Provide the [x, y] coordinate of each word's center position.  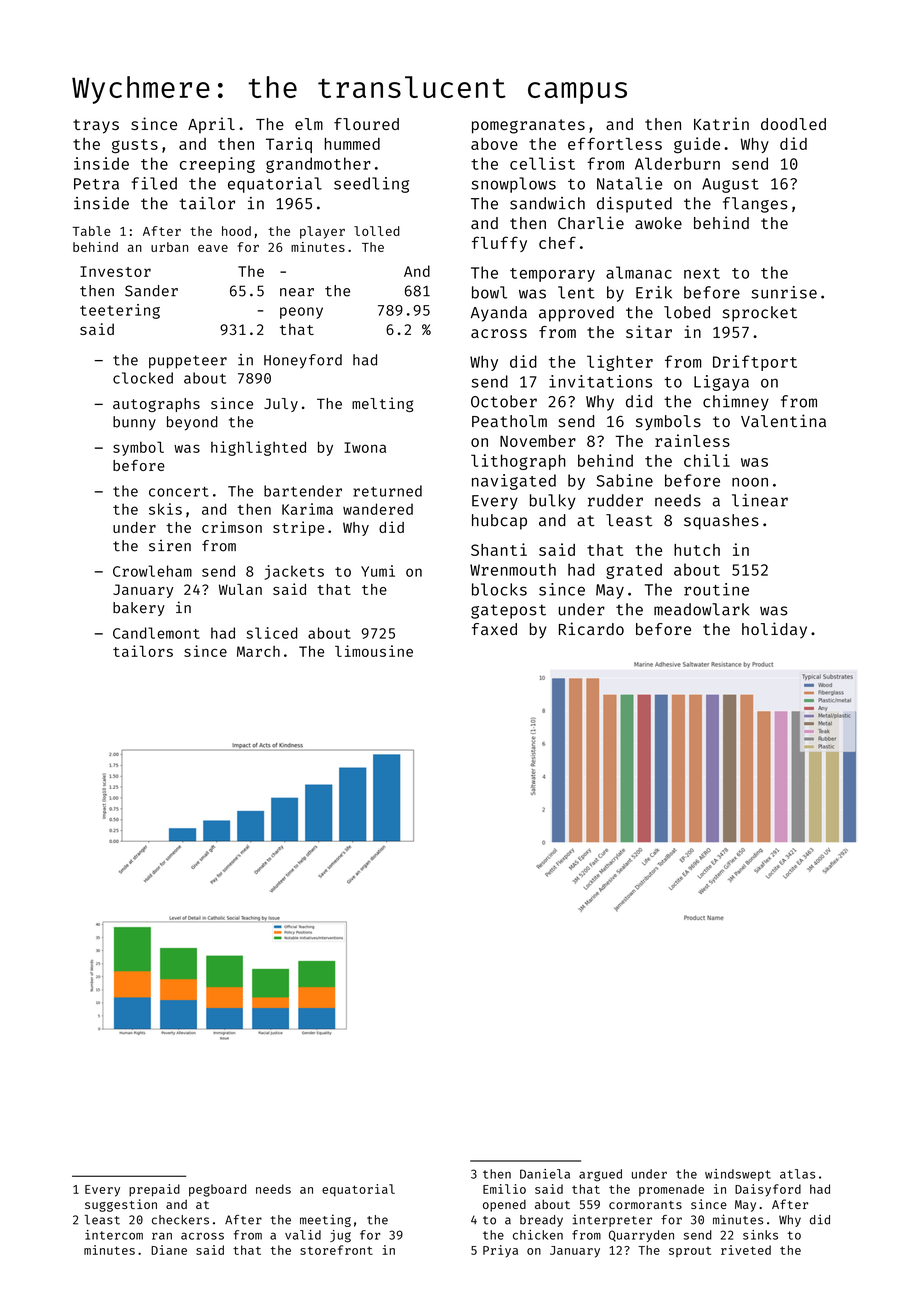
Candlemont [156, 633]
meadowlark [701, 609]
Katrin [721, 123]
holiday [774, 630]
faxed [494, 629]
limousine [374, 651]
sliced [271, 633]
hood [236, 231]
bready [541, 1221]
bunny [134, 423]
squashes [721, 522]
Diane [169, 1250]
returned [387, 491]
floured [366, 124]
